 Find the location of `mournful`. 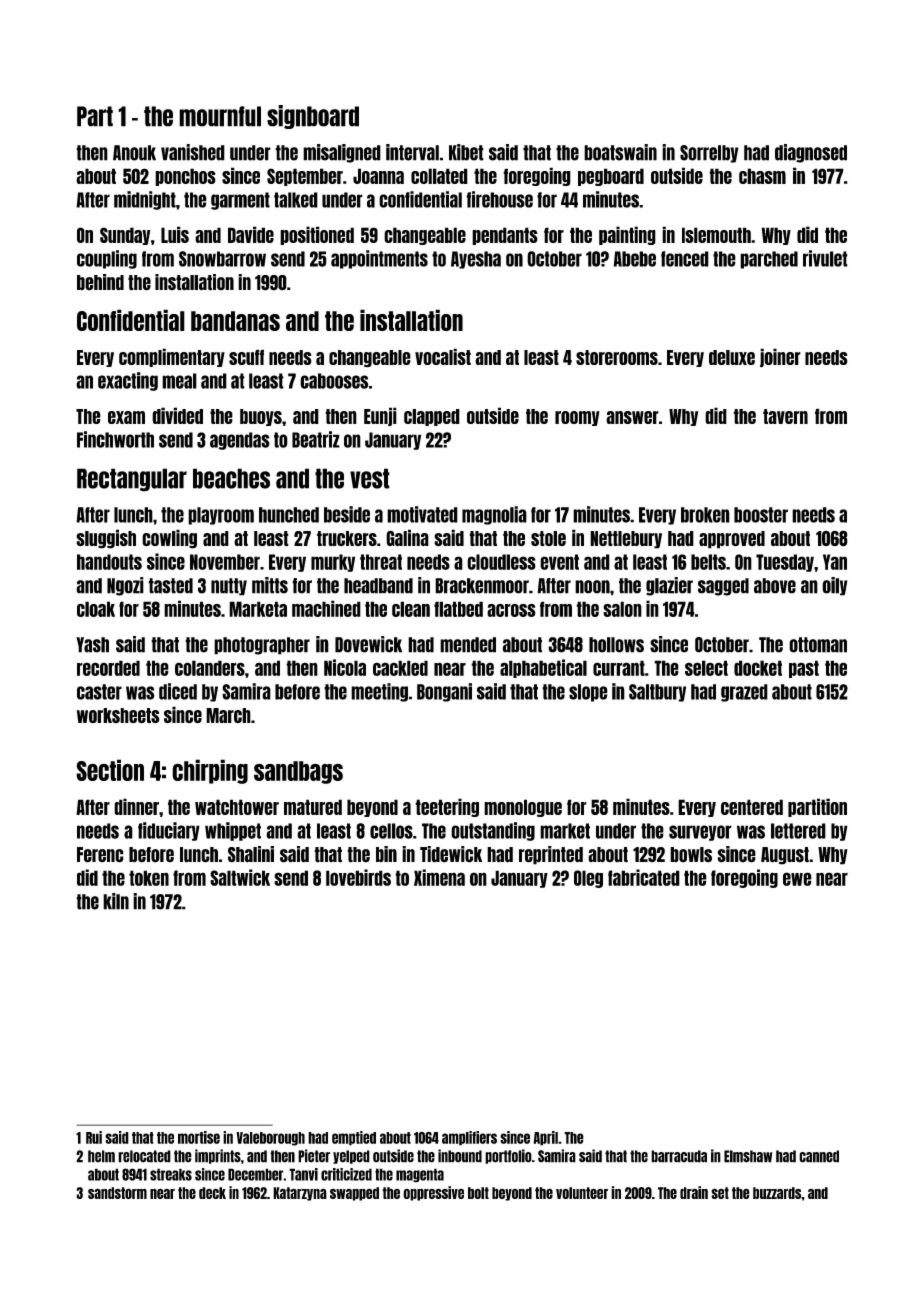

mournful is located at coordinates (220, 116).
